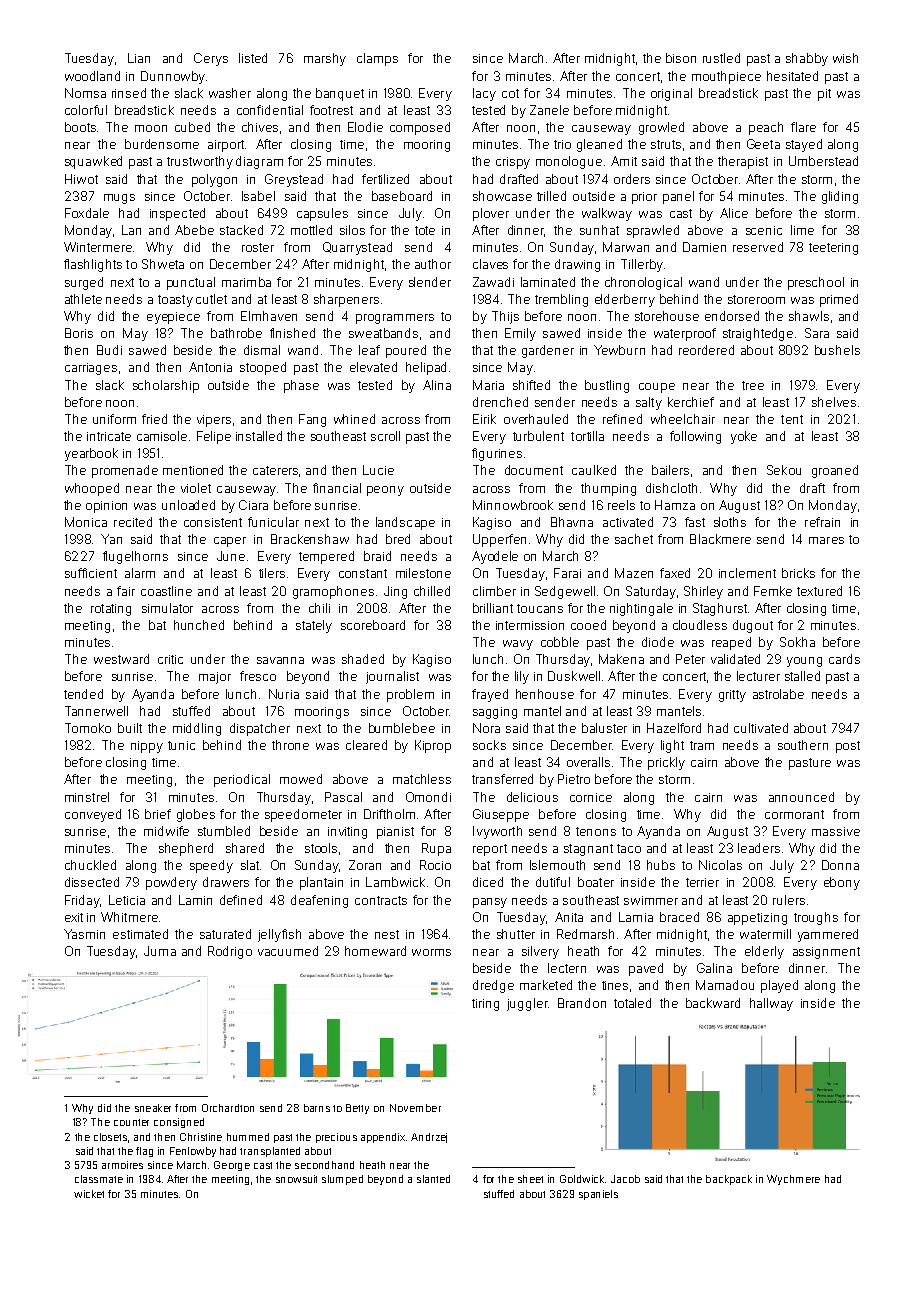  I want to click on unloaded, so click(188, 505).
